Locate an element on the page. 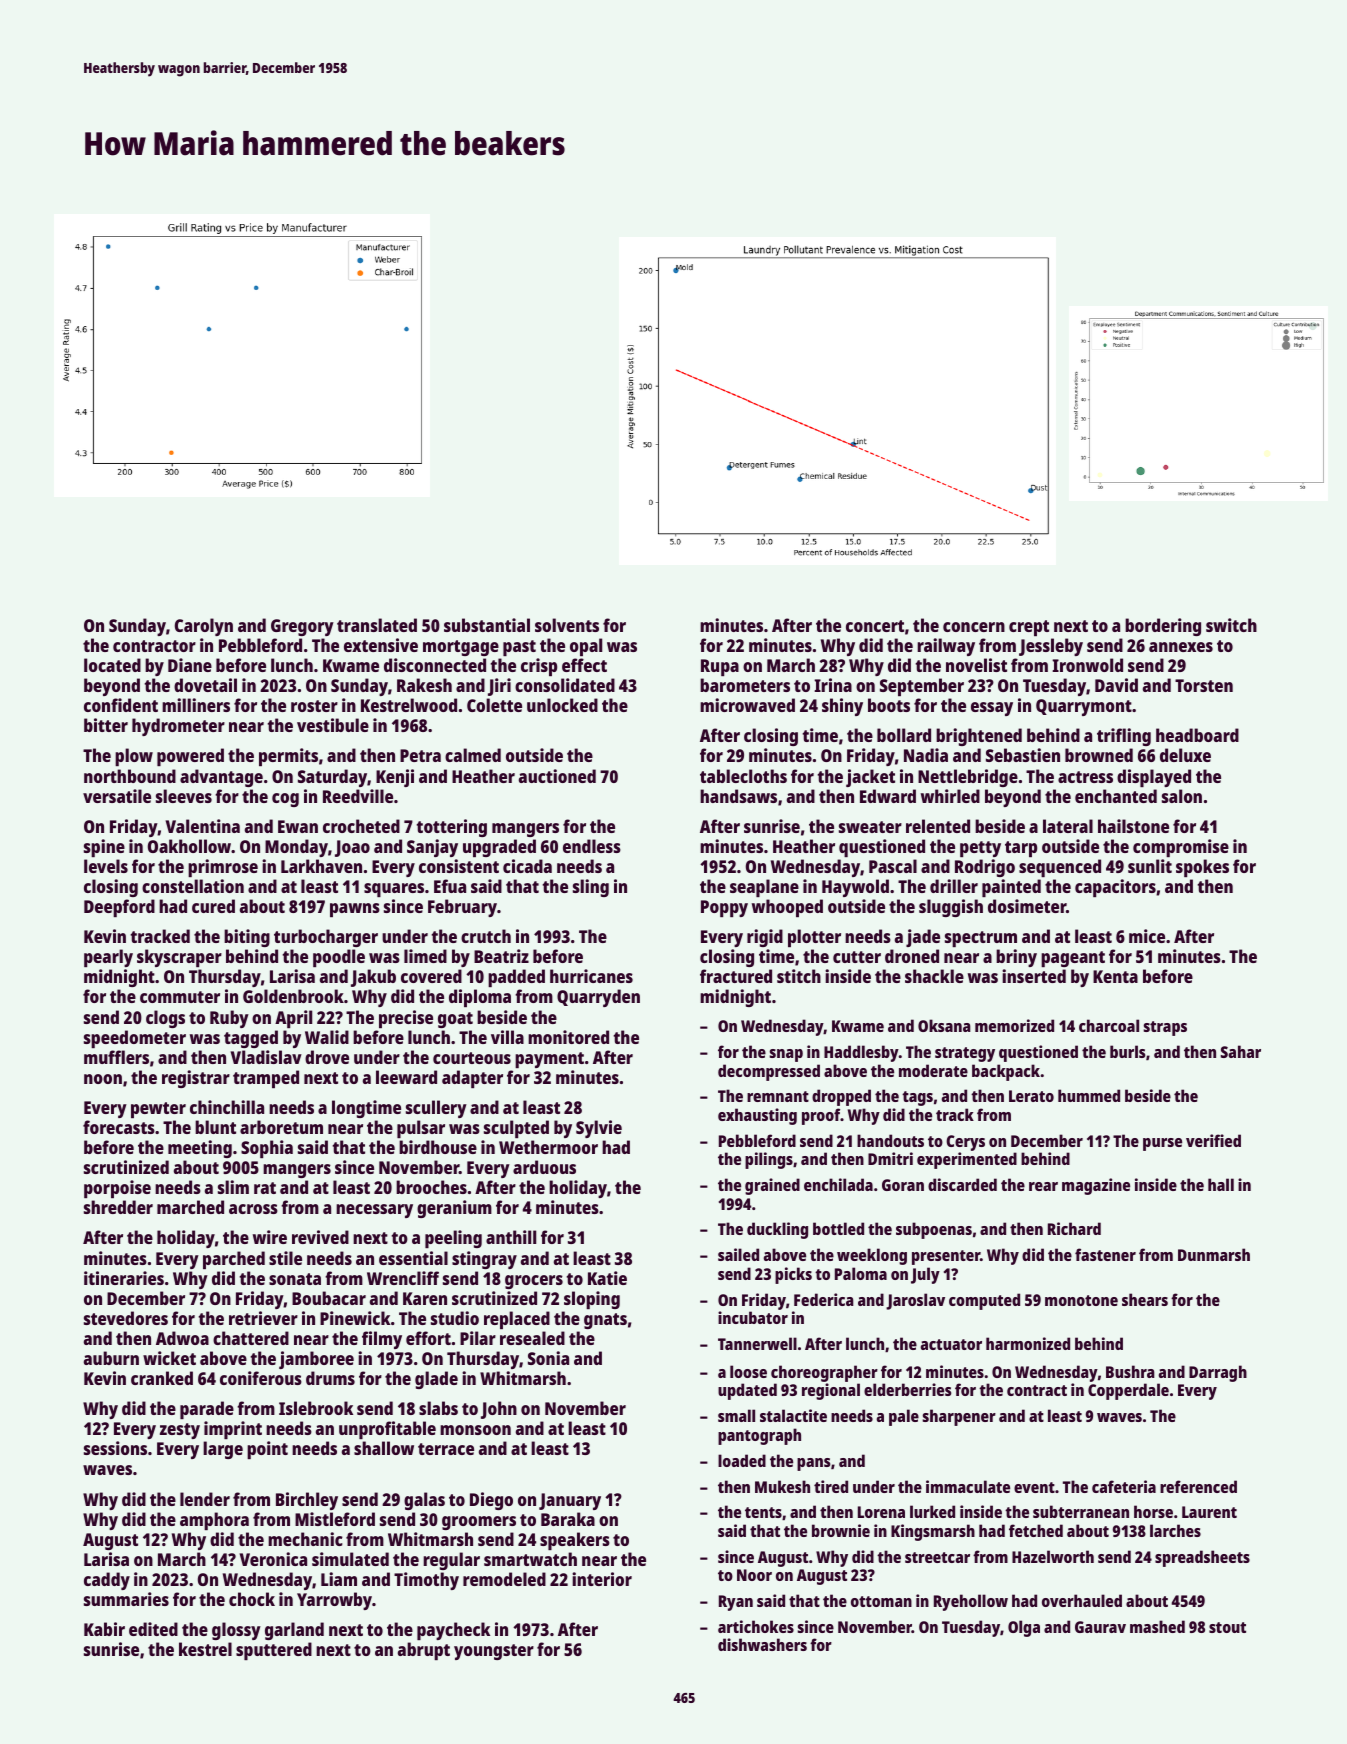 Image resolution: width=1347 pixels, height=1744 pixels. sputtered is located at coordinates (274, 1651).
